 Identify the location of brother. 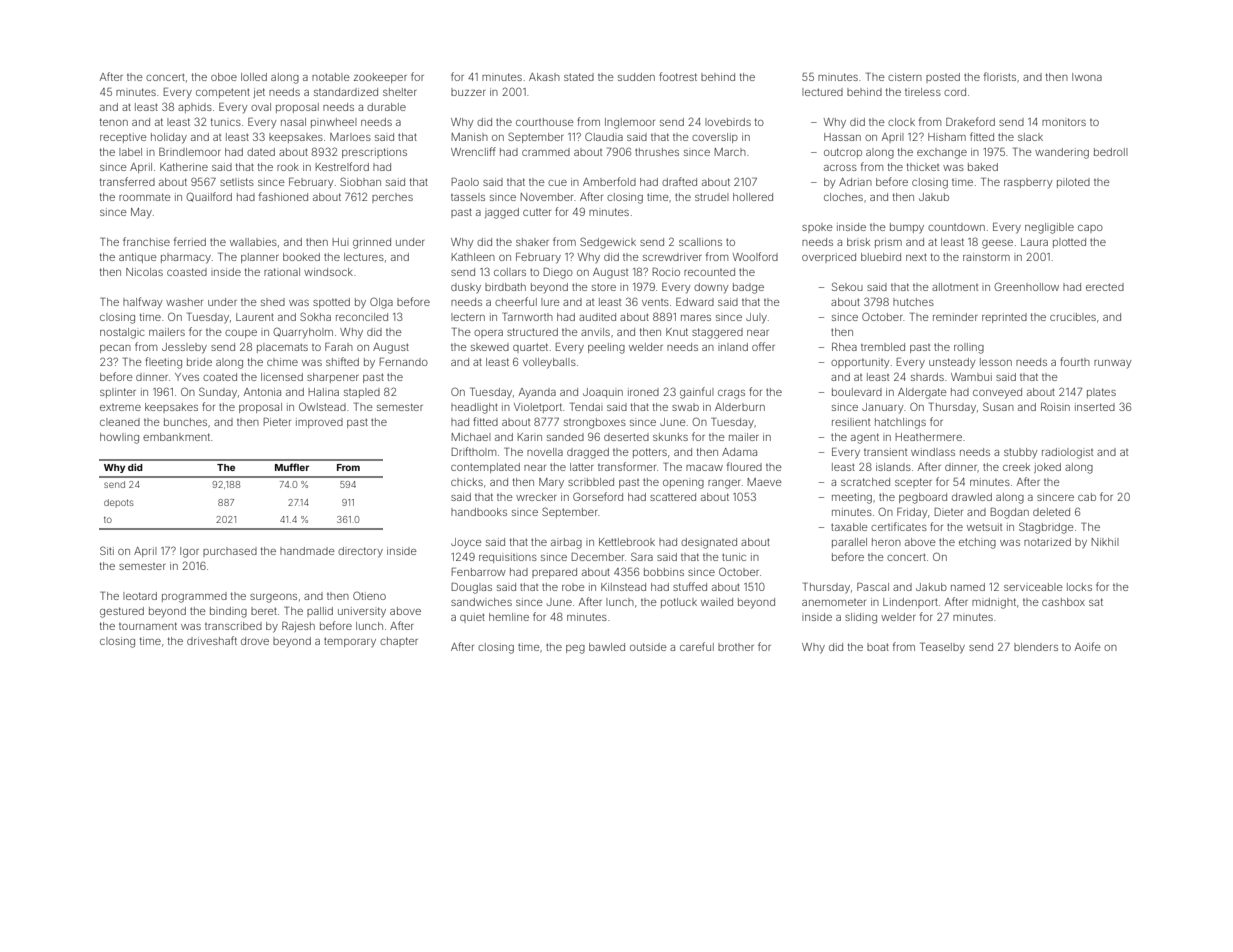
(736, 647).
